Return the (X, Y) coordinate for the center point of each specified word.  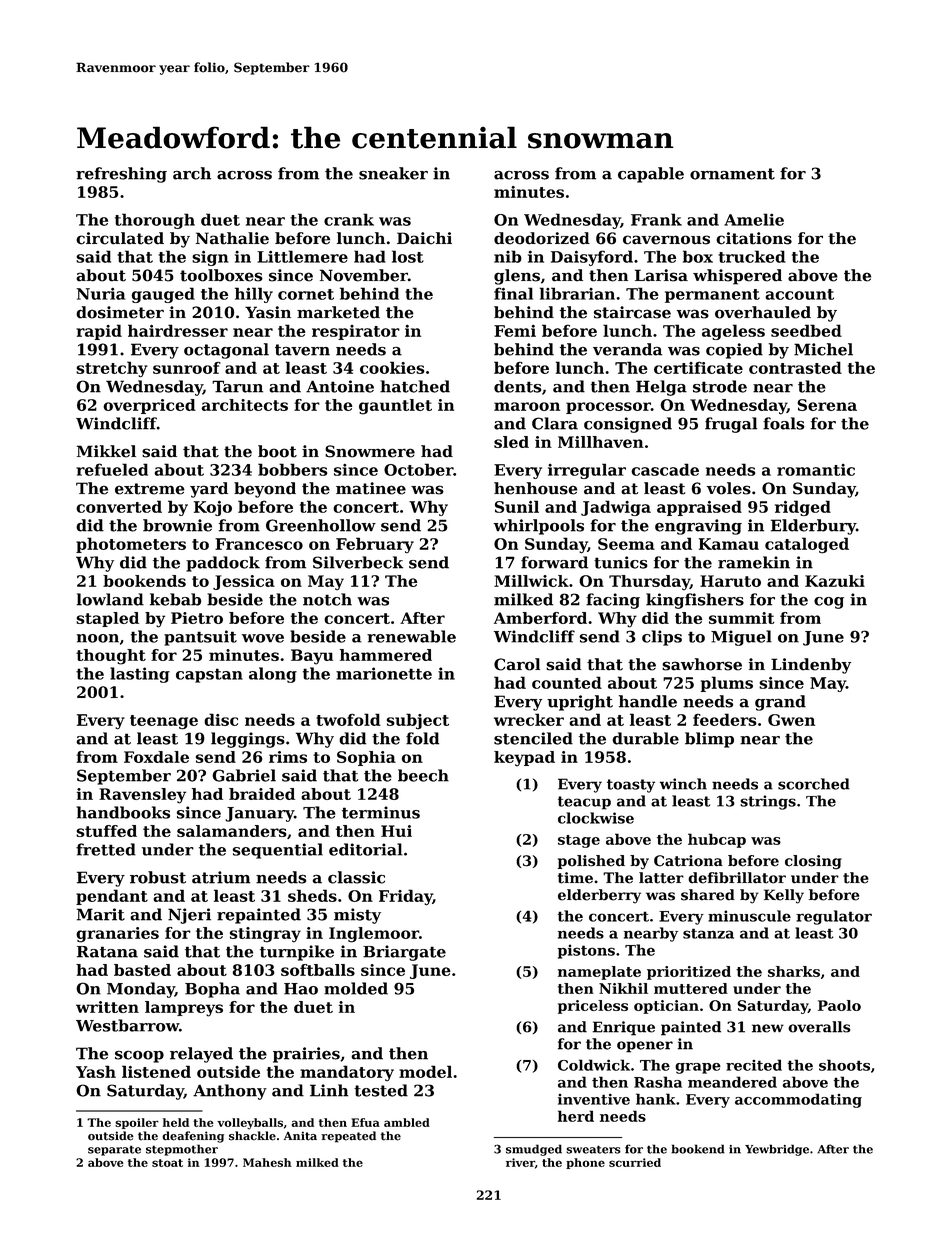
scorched (814, 784)
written (107, 1007)
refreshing (121, 175)
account (799, 294)
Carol (517, 664)
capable (651, 175)
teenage (164, 722)
